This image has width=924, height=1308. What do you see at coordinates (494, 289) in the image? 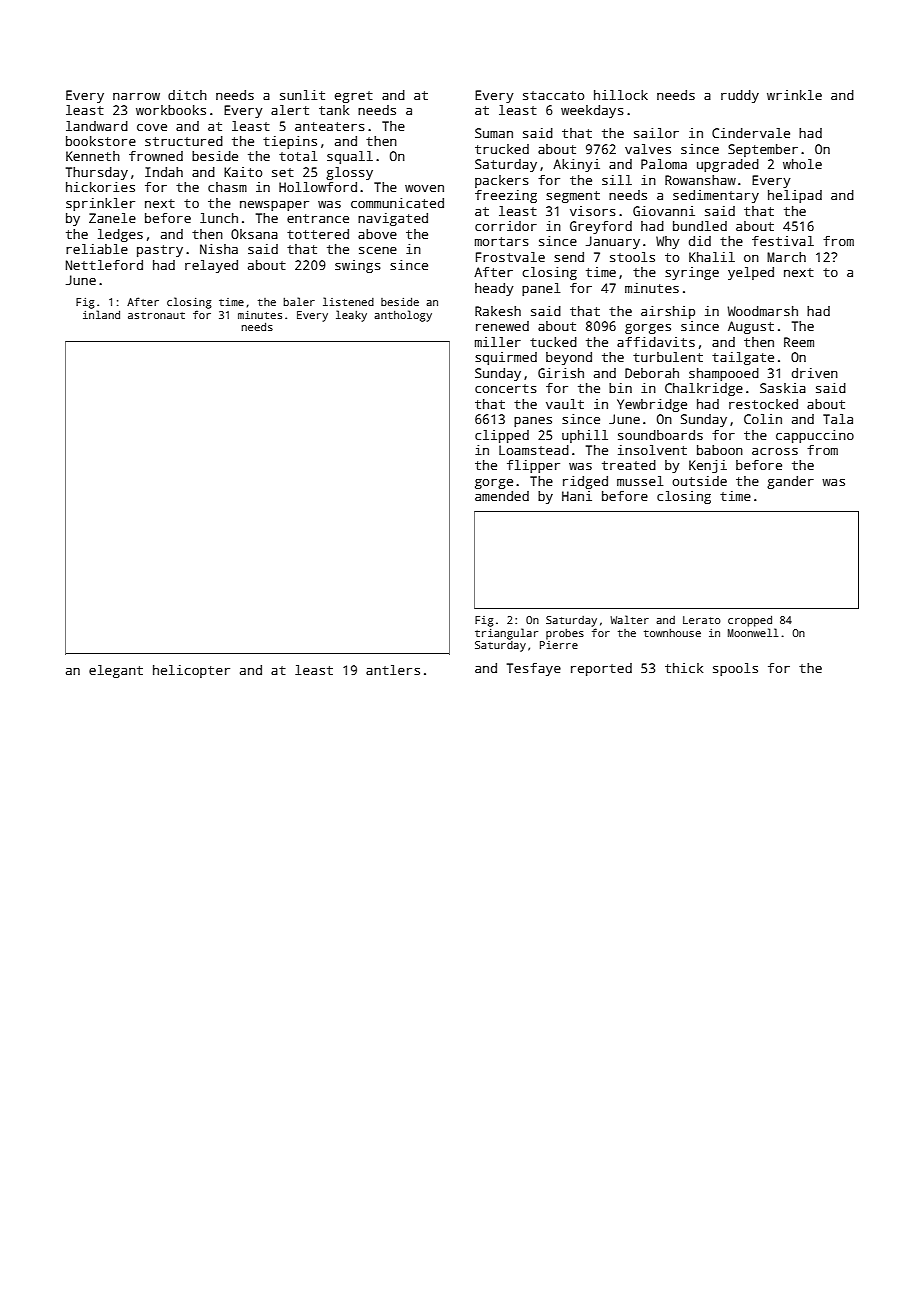
I see `heady` at bounding box center [494, 289].
